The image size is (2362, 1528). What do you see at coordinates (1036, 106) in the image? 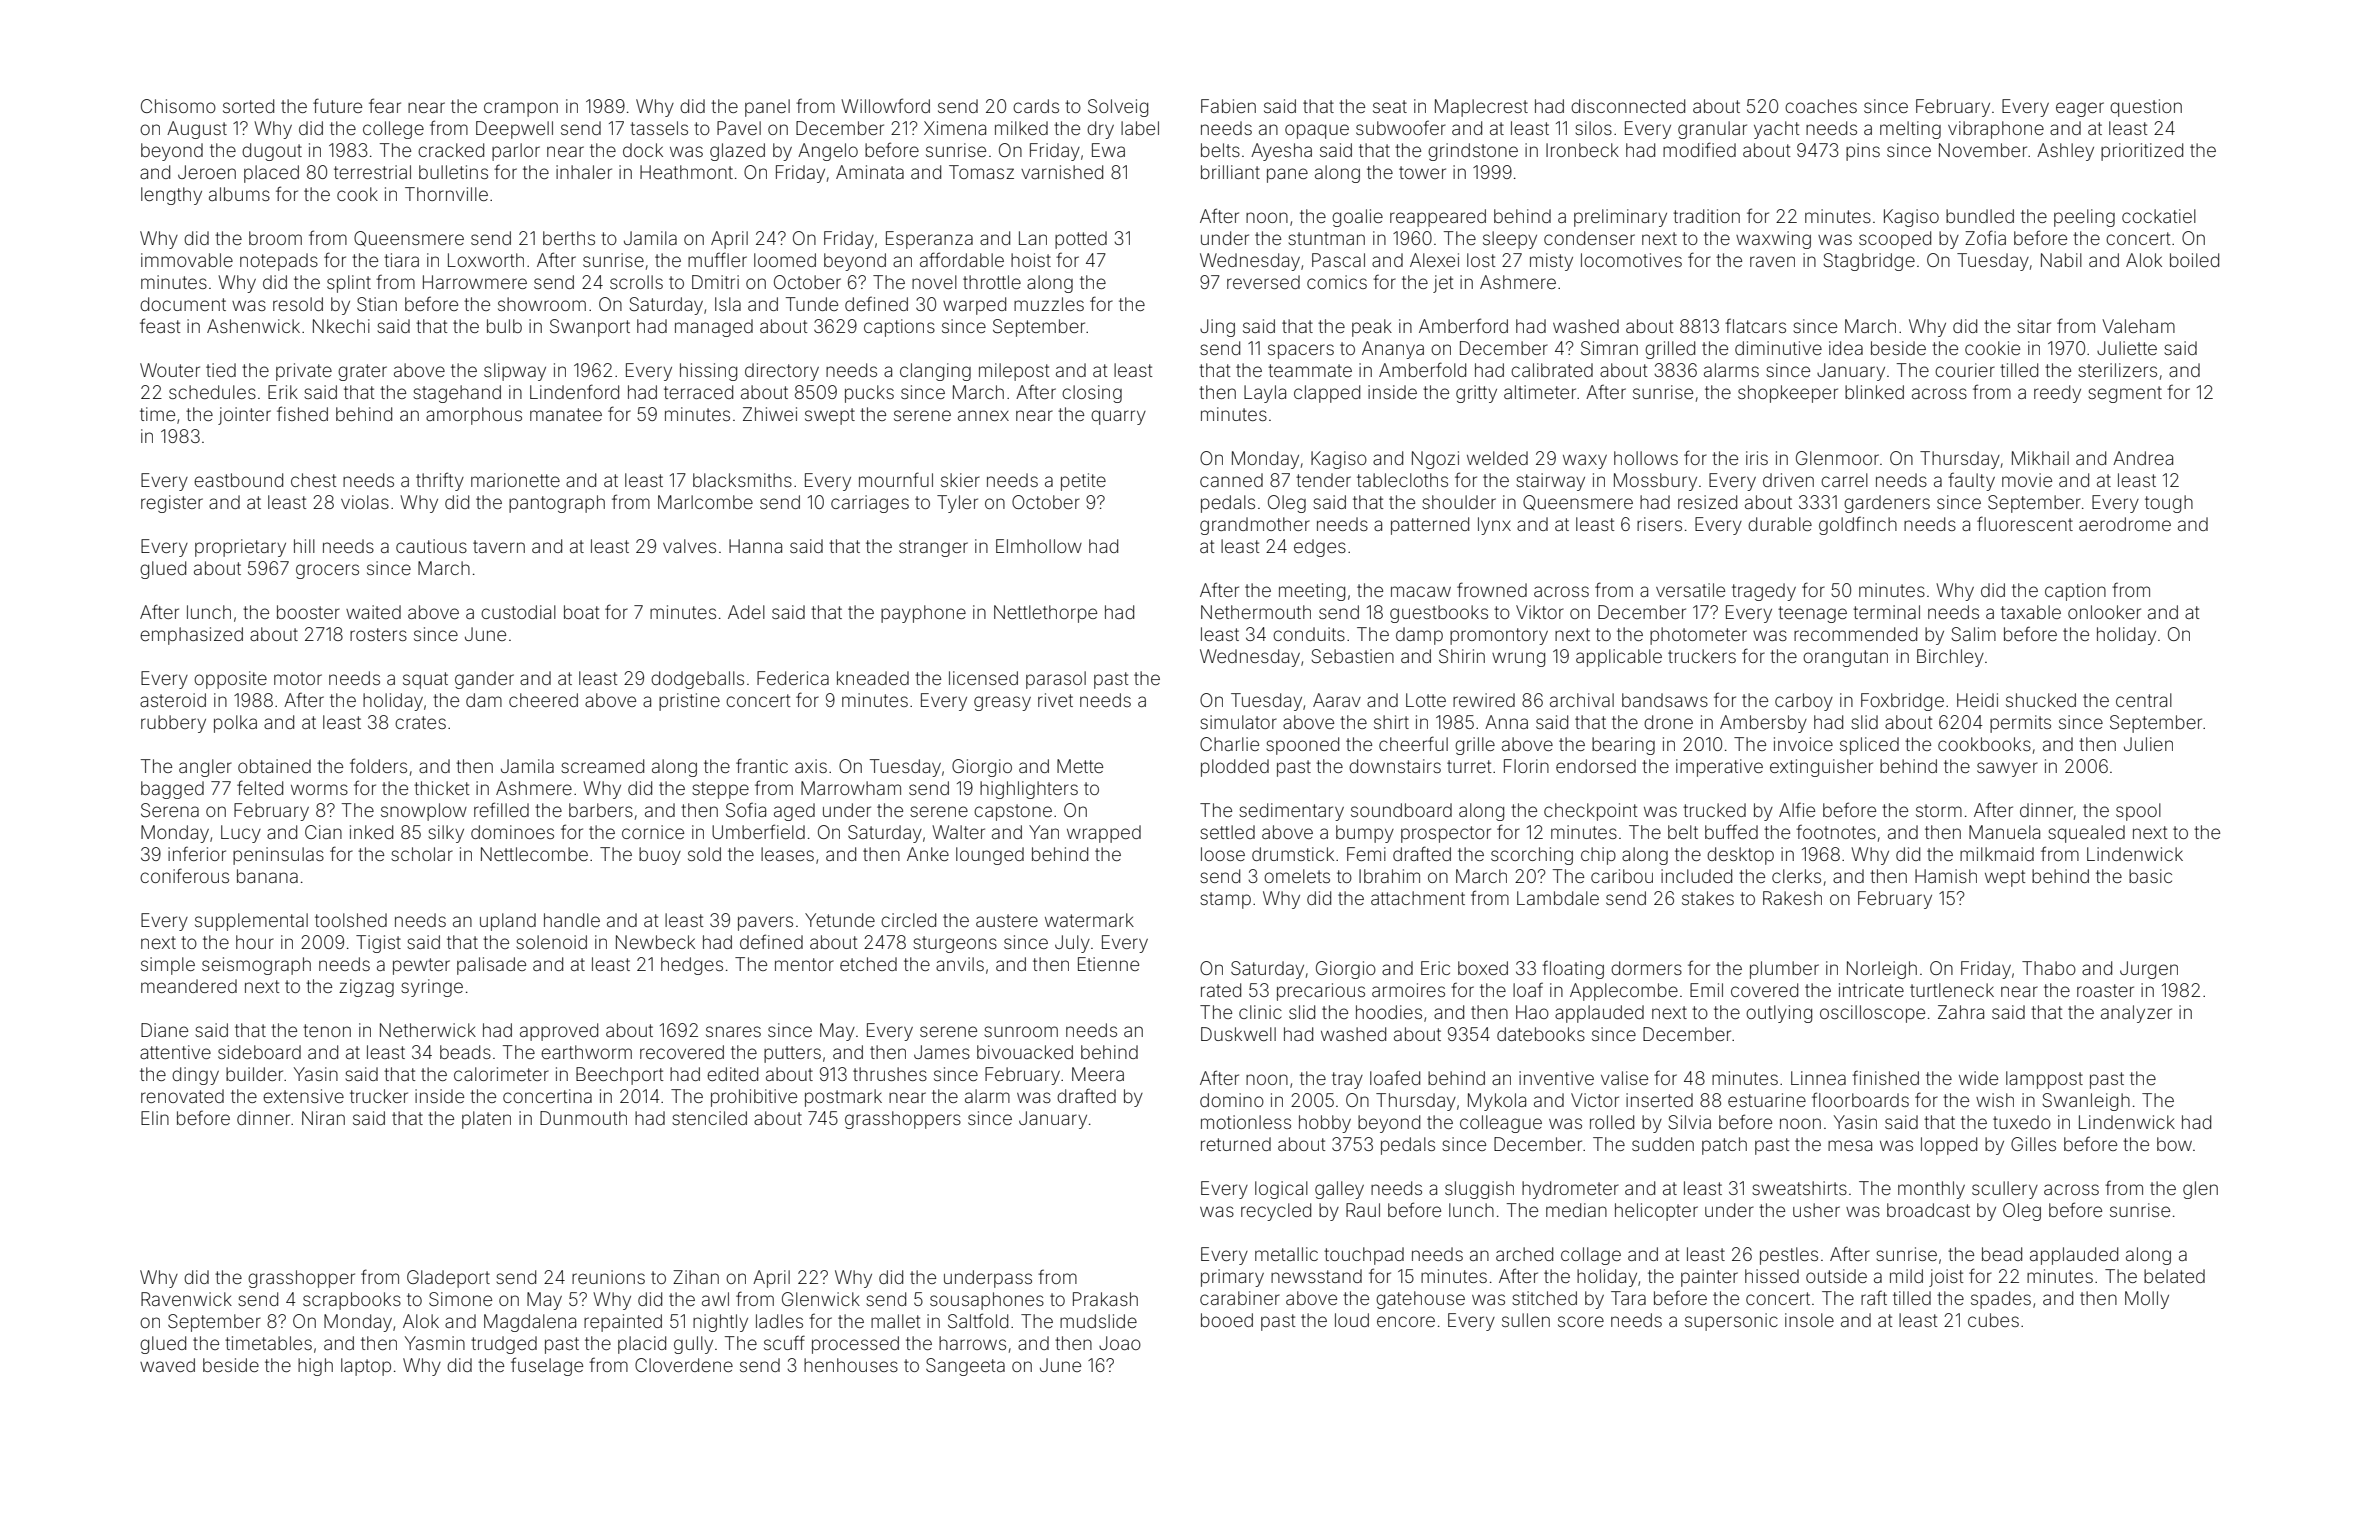
I see `cards` at bounding box center [1036, 106].
